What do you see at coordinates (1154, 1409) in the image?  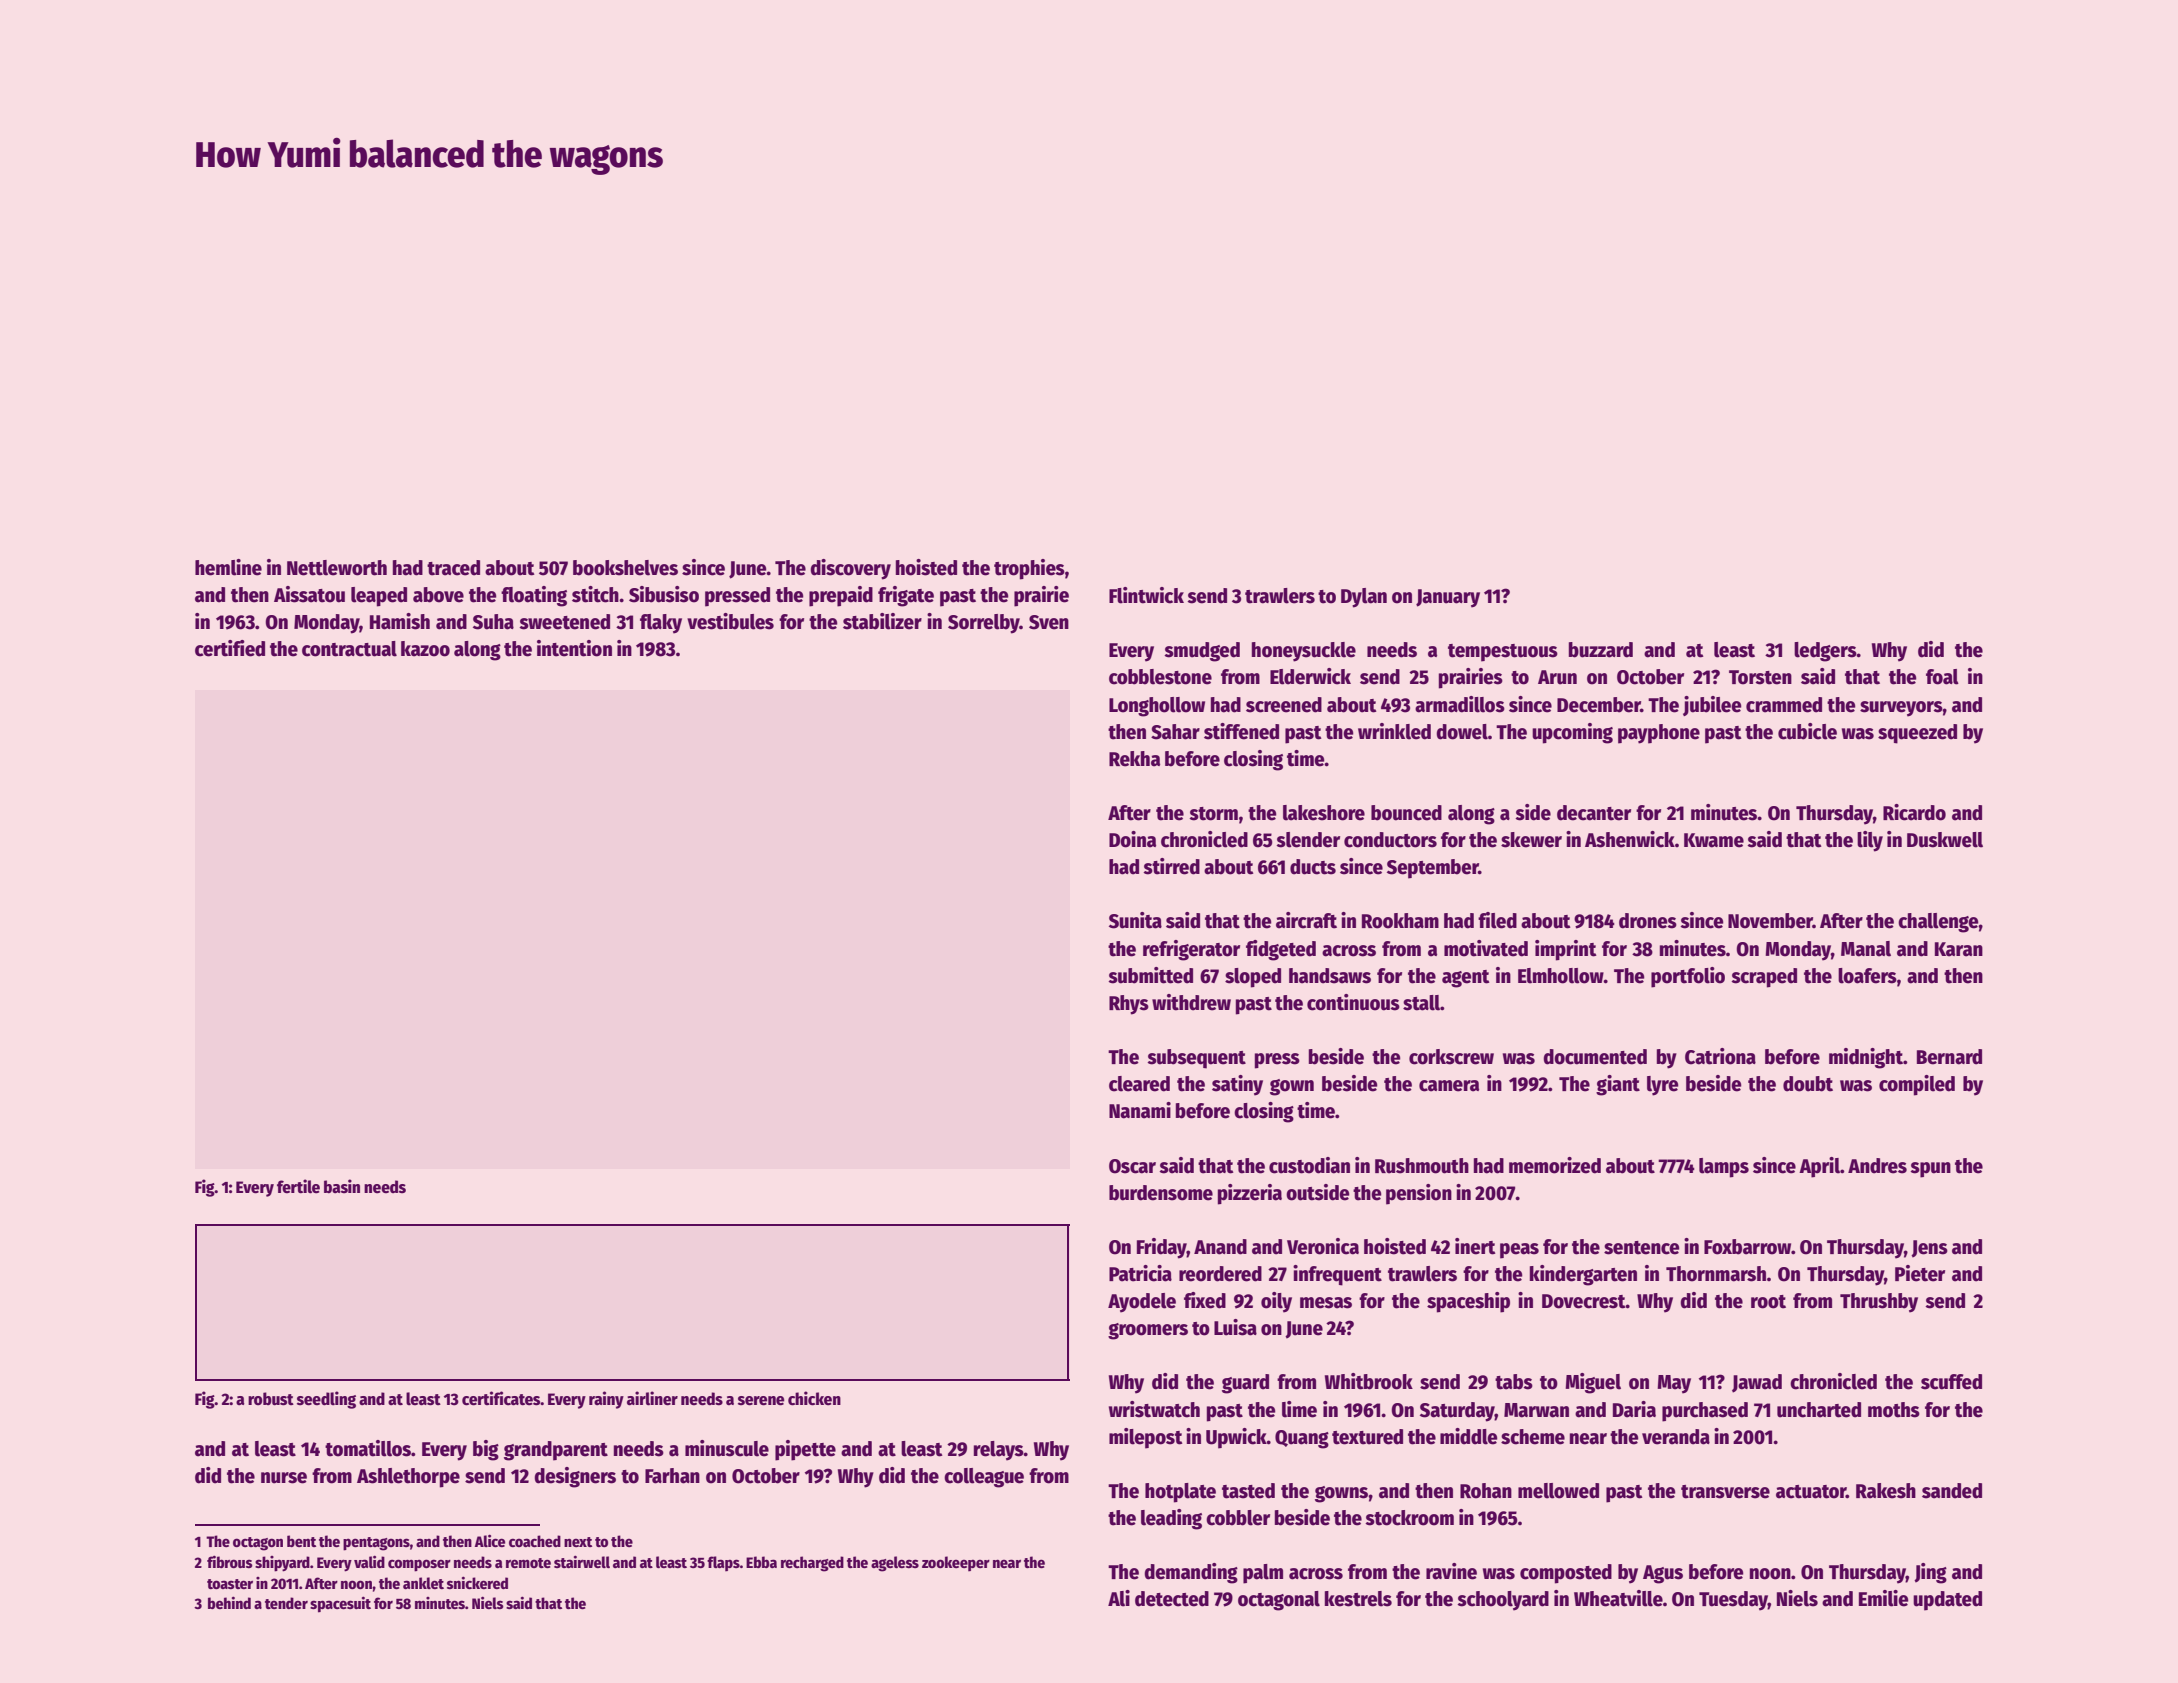 I see `wristwatch` at bounding box center [1154, 1409].
